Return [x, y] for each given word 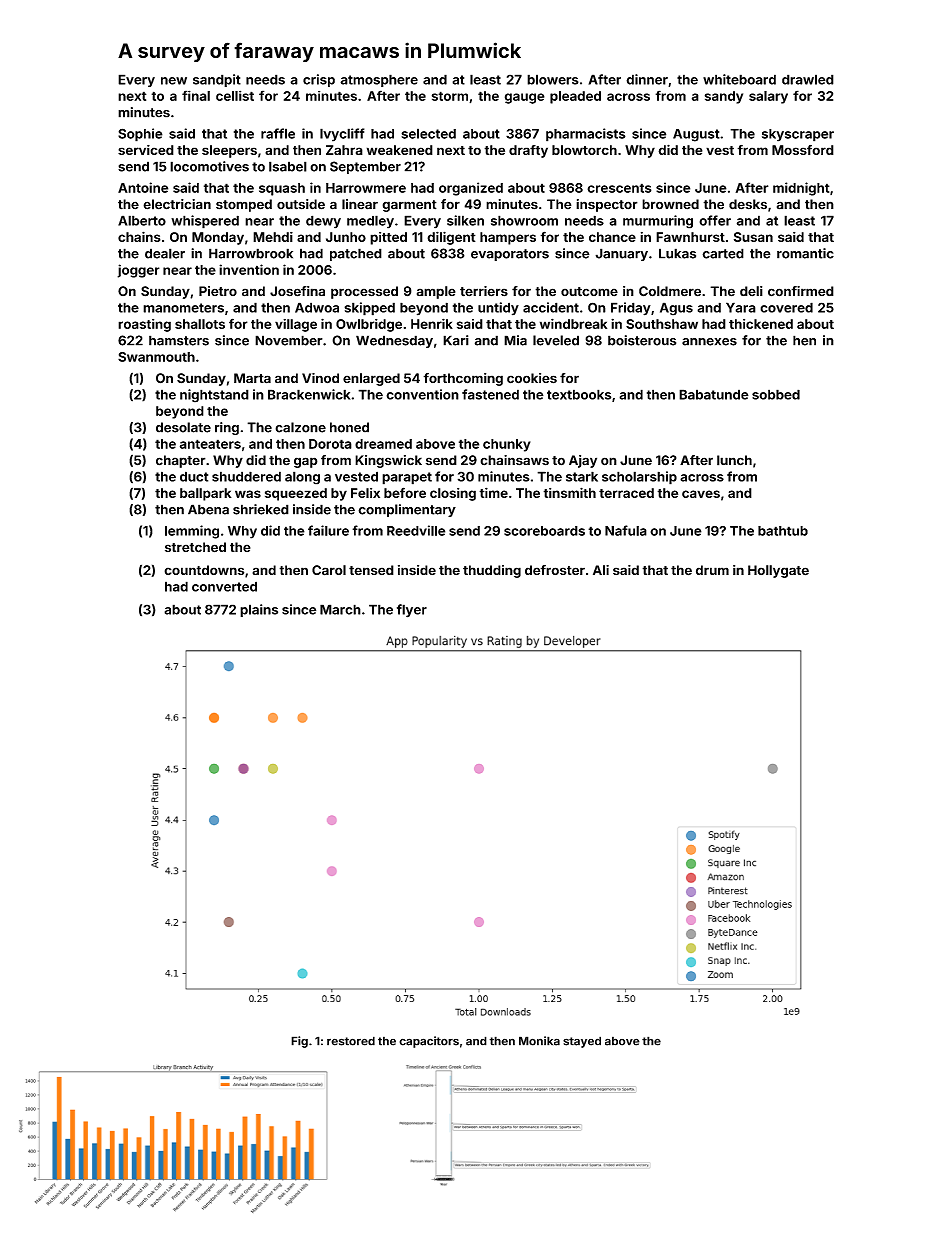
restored [351, 1041]
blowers [553, 79]
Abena [208, 509]
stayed [582, 1042]
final [196, 95]
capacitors [429, 1042]
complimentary [407, 510]
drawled [808, 79]
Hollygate [778, 571]
